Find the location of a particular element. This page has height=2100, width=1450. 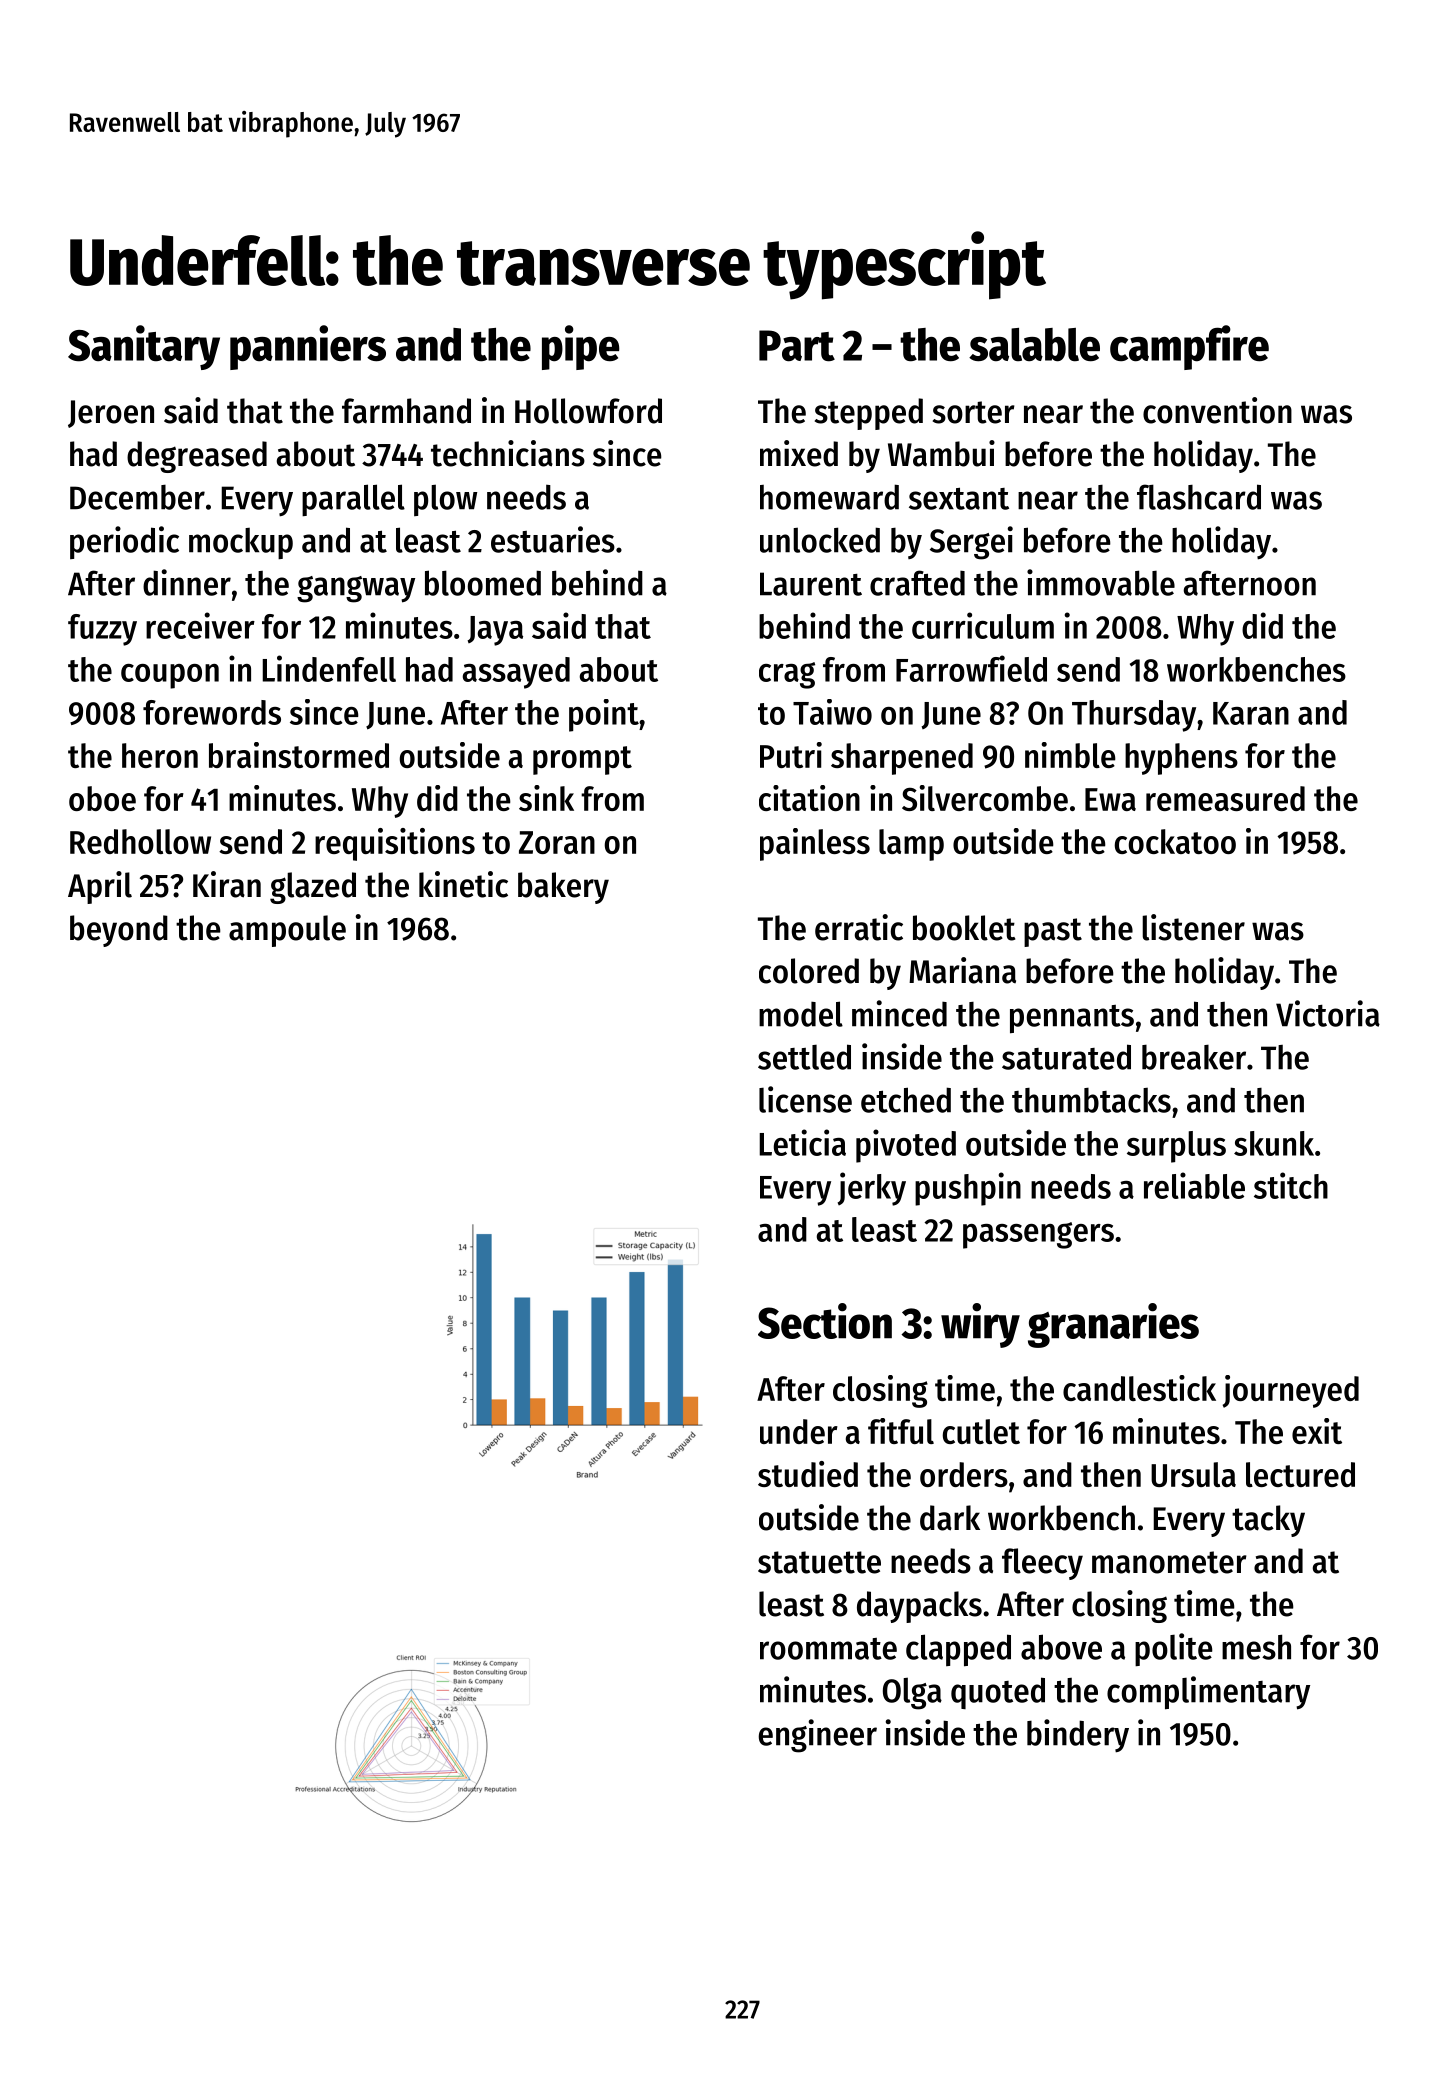

Laurent is located at coordinates (811, 584).
